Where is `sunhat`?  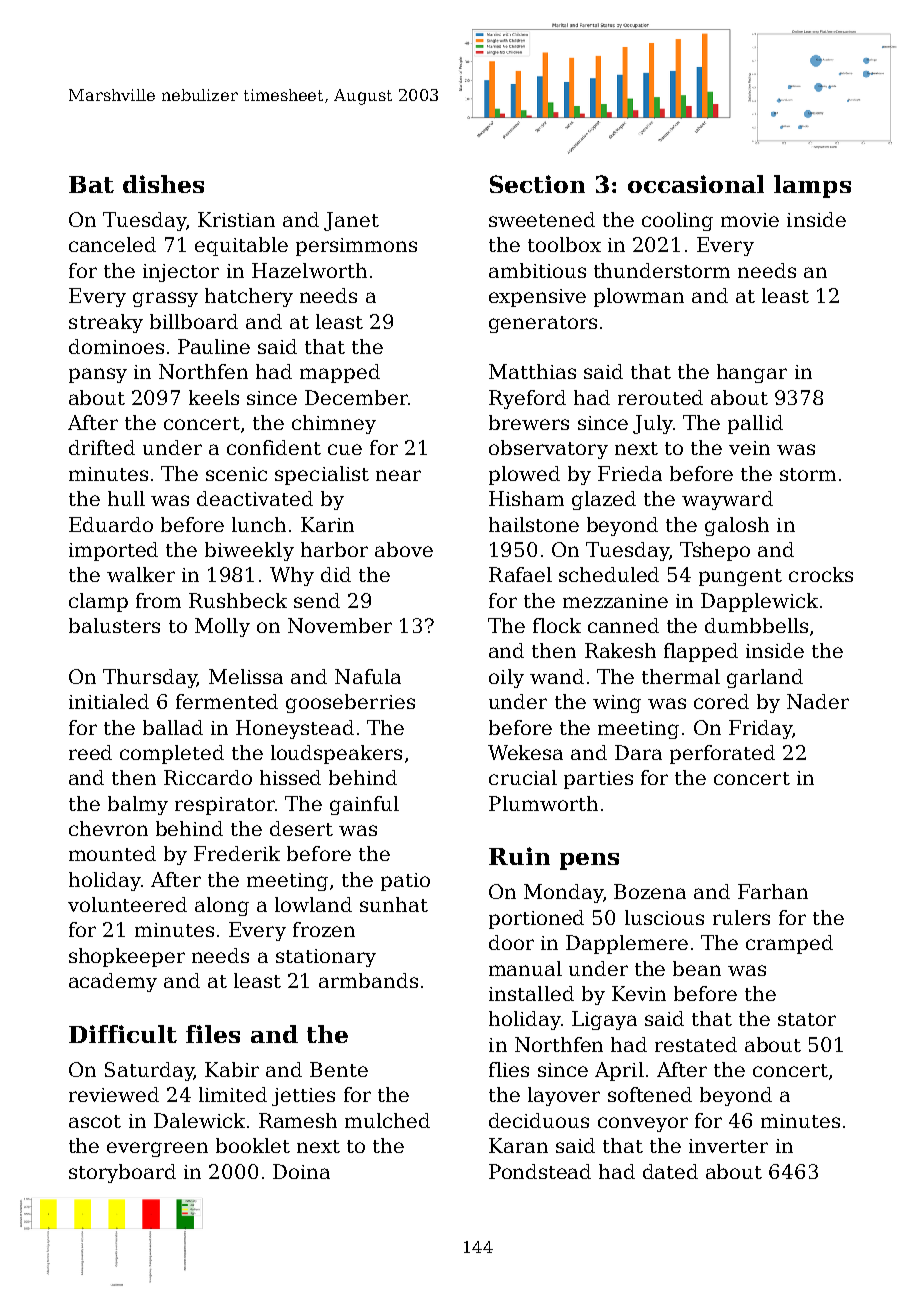 sunhat is located at coordinates (394, 904).
